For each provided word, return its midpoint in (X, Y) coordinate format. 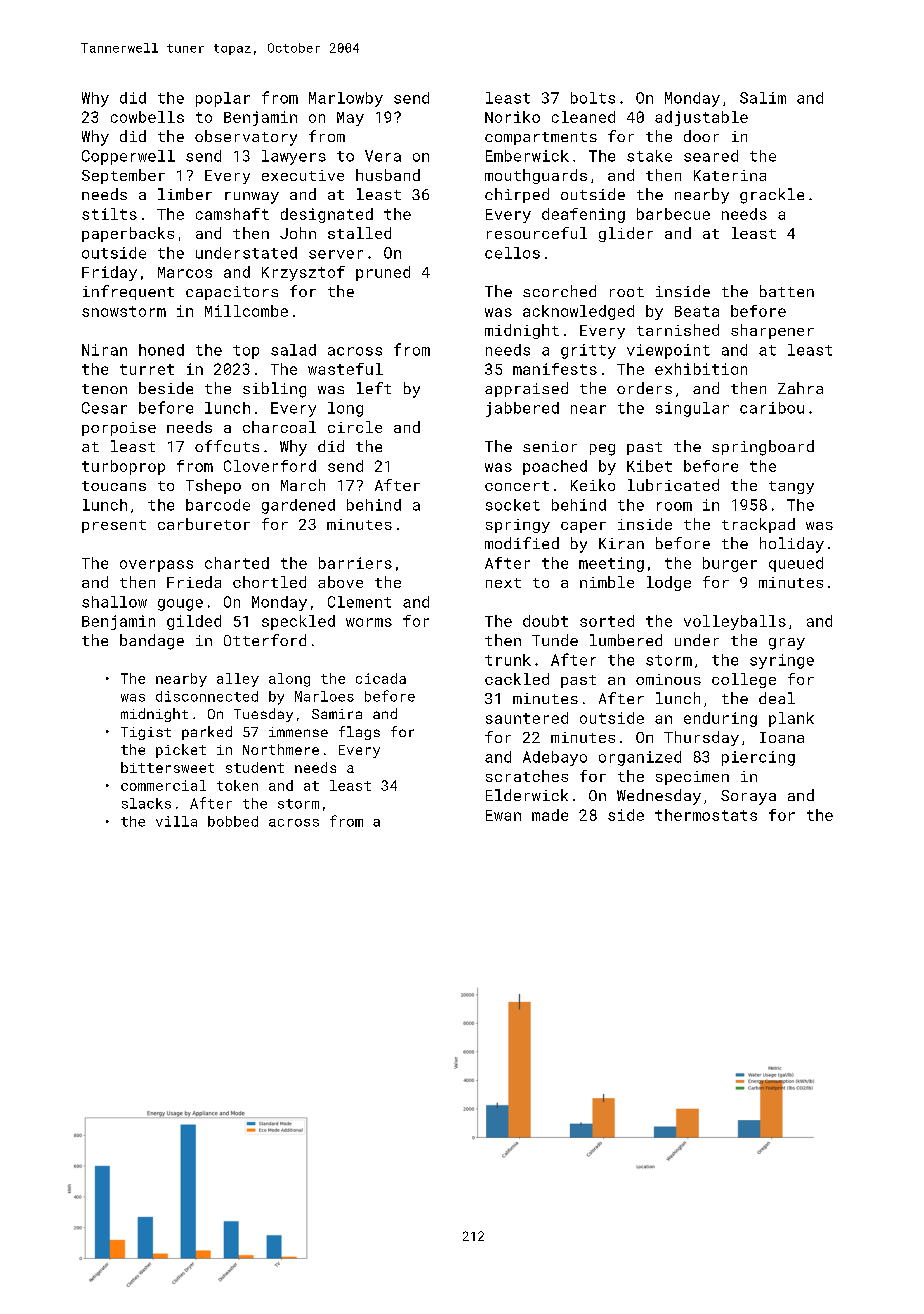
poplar (223, 99)
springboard (763, 448)
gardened (298, 506)
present (114, 526)
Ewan (503, 815)
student (255, 767)
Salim (763, 98)
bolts (593, 98)
